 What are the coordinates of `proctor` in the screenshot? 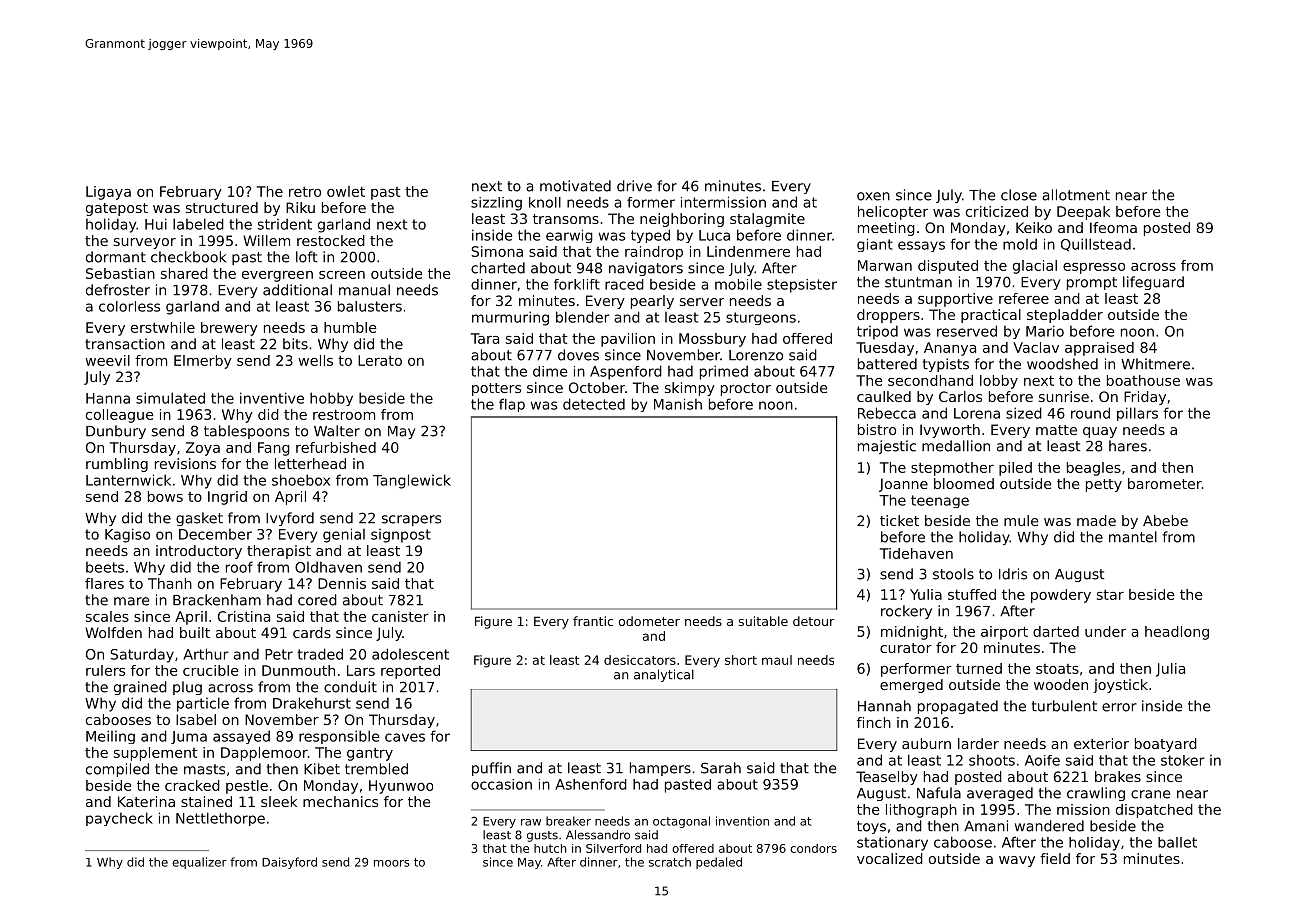 It's located at (746, 389).
